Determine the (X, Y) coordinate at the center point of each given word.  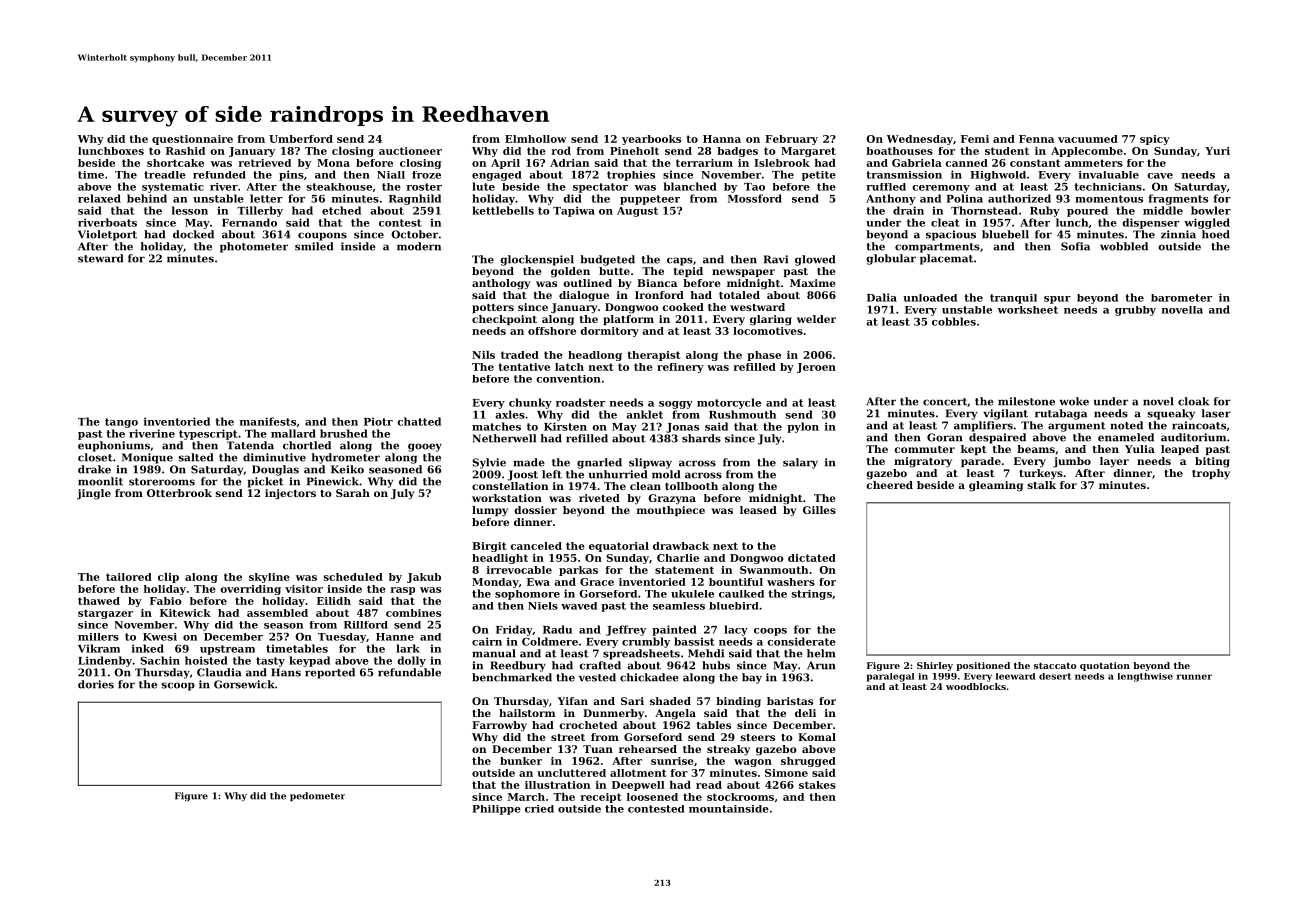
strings (811, 595)
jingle (94, 494)
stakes (817, 785)
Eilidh (334, 601)
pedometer (317, 796)
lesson (190, 210)
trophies (631, 176)
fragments (1178, 199)
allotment (638, 773)
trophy (1211, 474)
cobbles (954, 321)
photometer (254, 247)
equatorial (619, 547)
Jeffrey (626, 630)
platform (628, 320)
